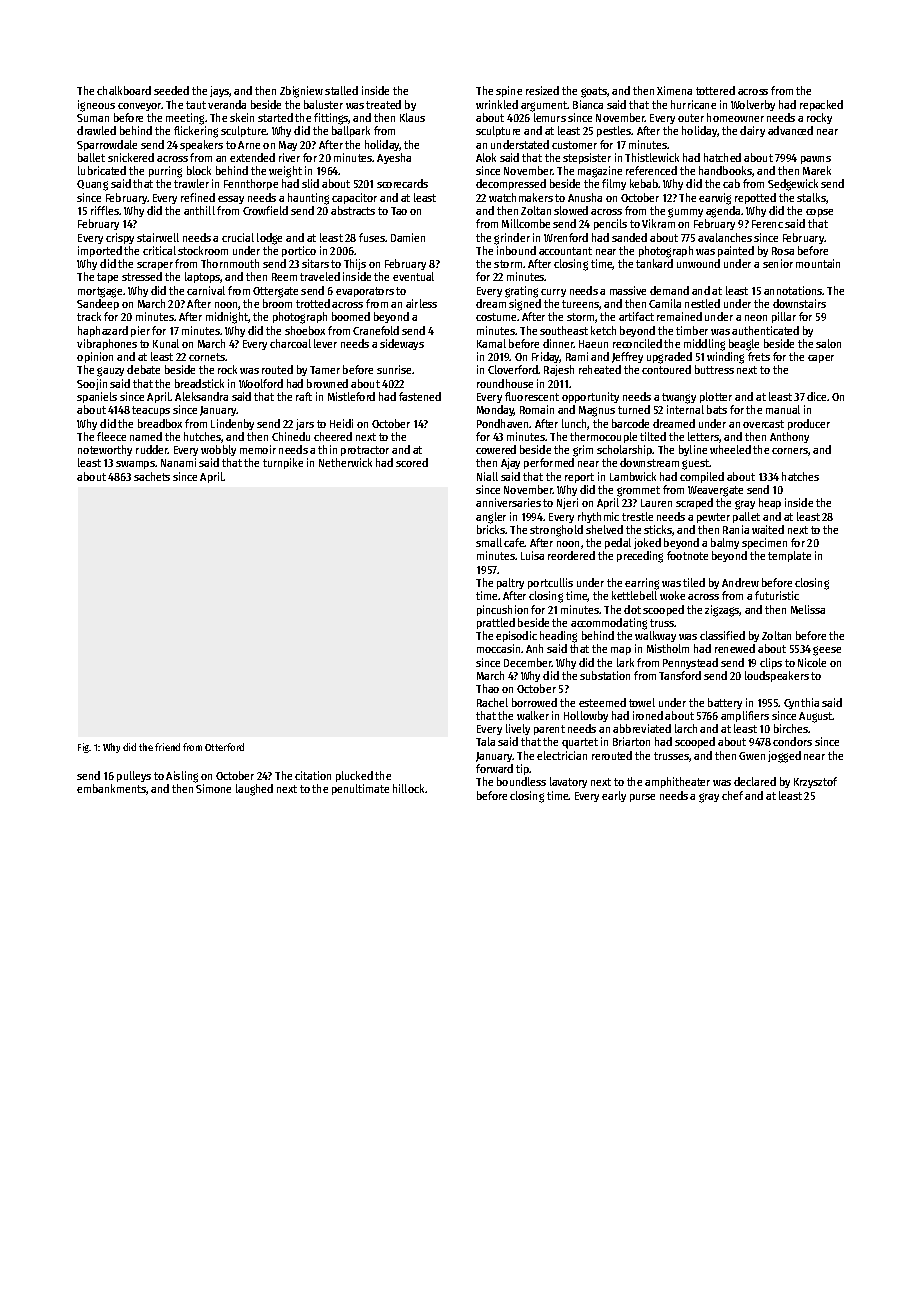  I want to click on Melissa, so click(808, 609).
